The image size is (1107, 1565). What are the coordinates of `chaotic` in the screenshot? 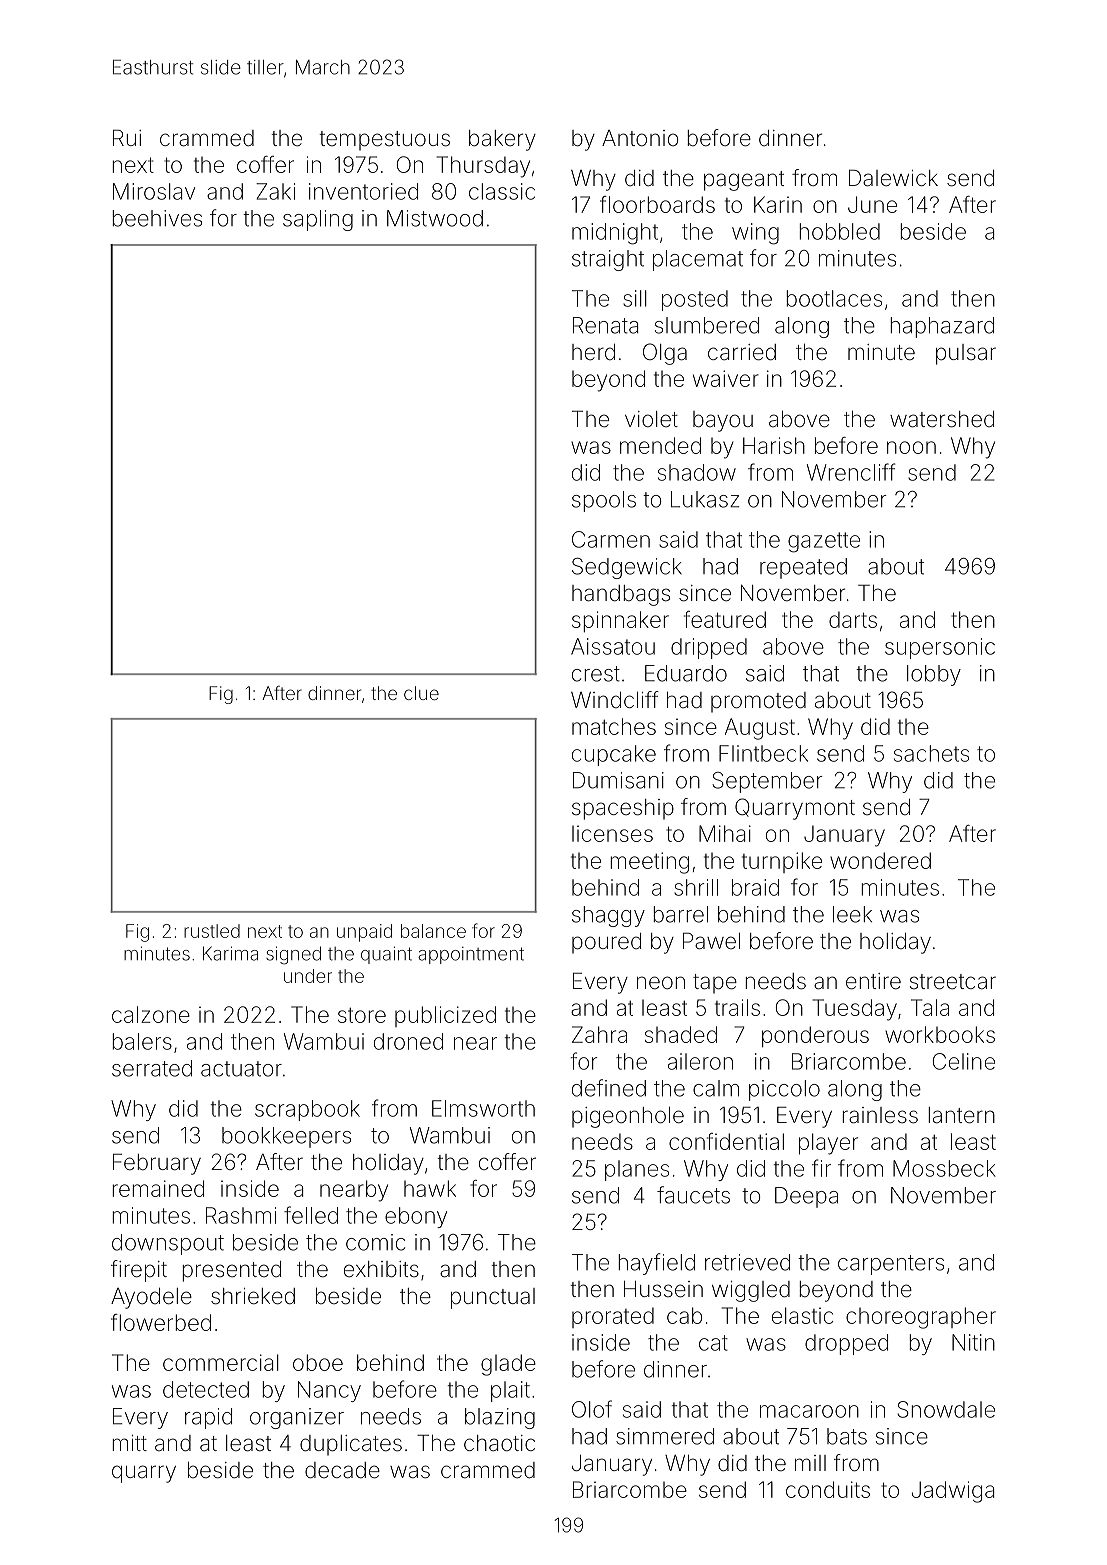 It's located at (499, 1443).
